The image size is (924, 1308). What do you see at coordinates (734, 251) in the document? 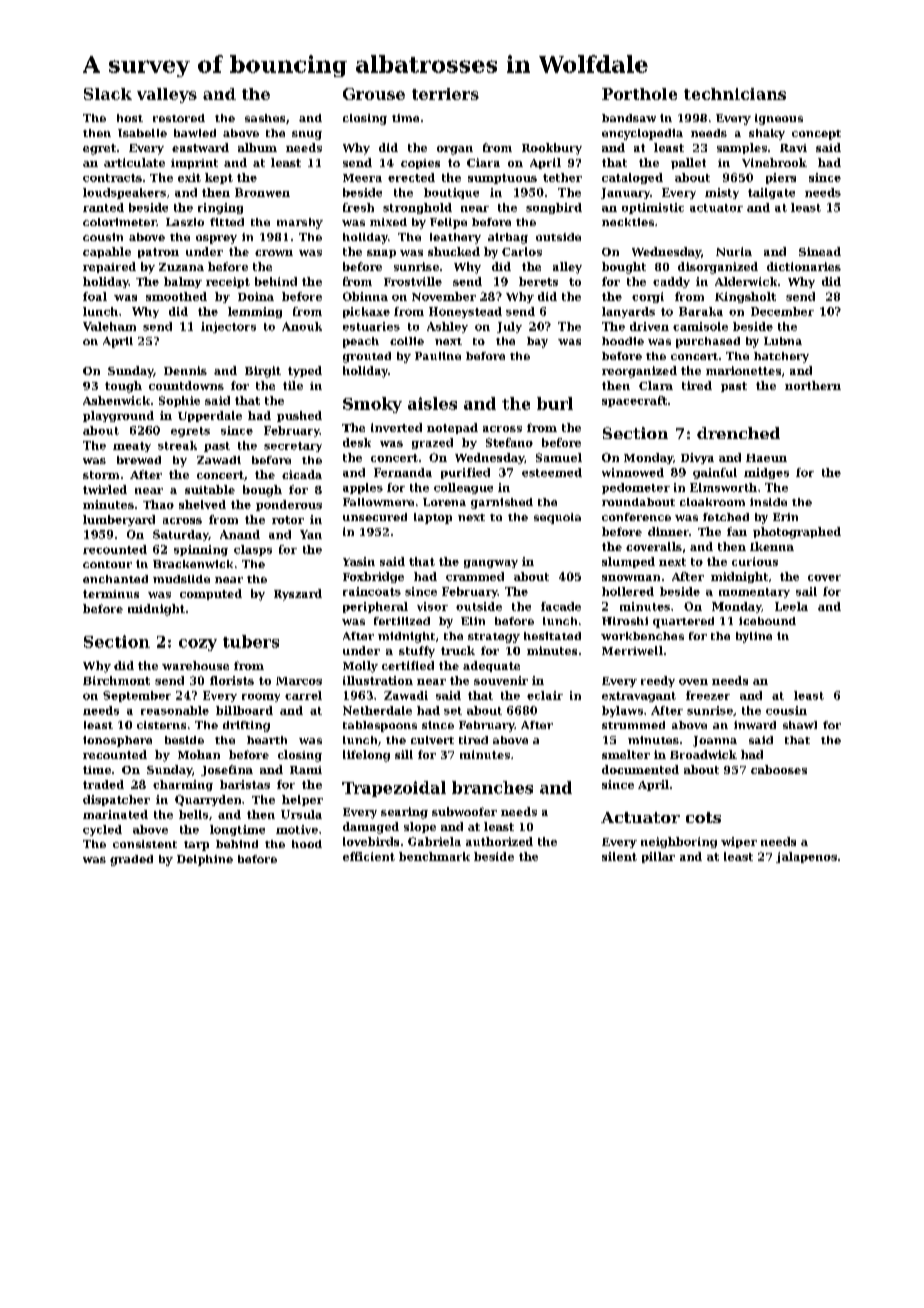
I see `Nuria` at bounding box center [734, 251].
